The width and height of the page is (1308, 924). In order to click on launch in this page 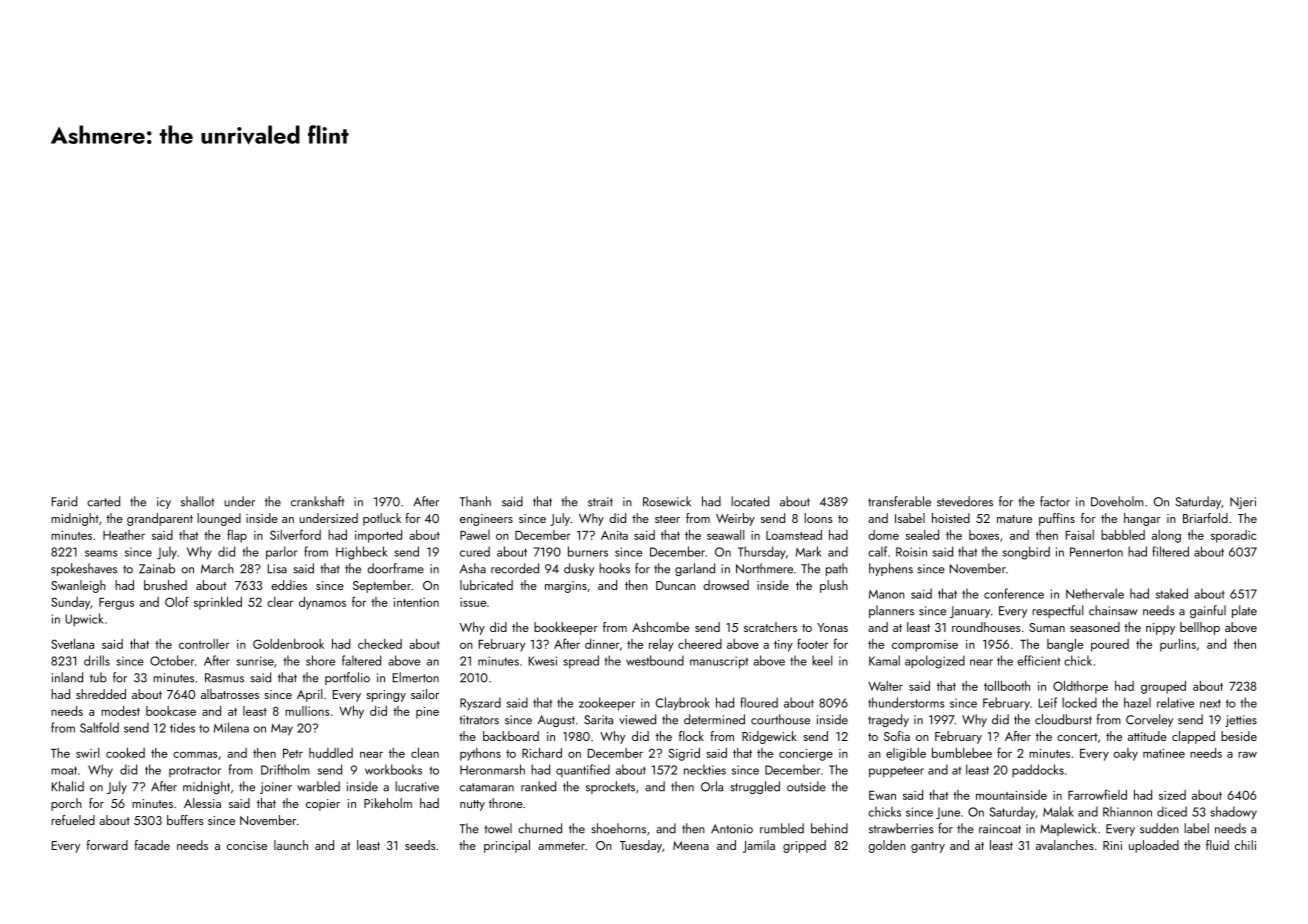, I will do `click(291, 845)`.
